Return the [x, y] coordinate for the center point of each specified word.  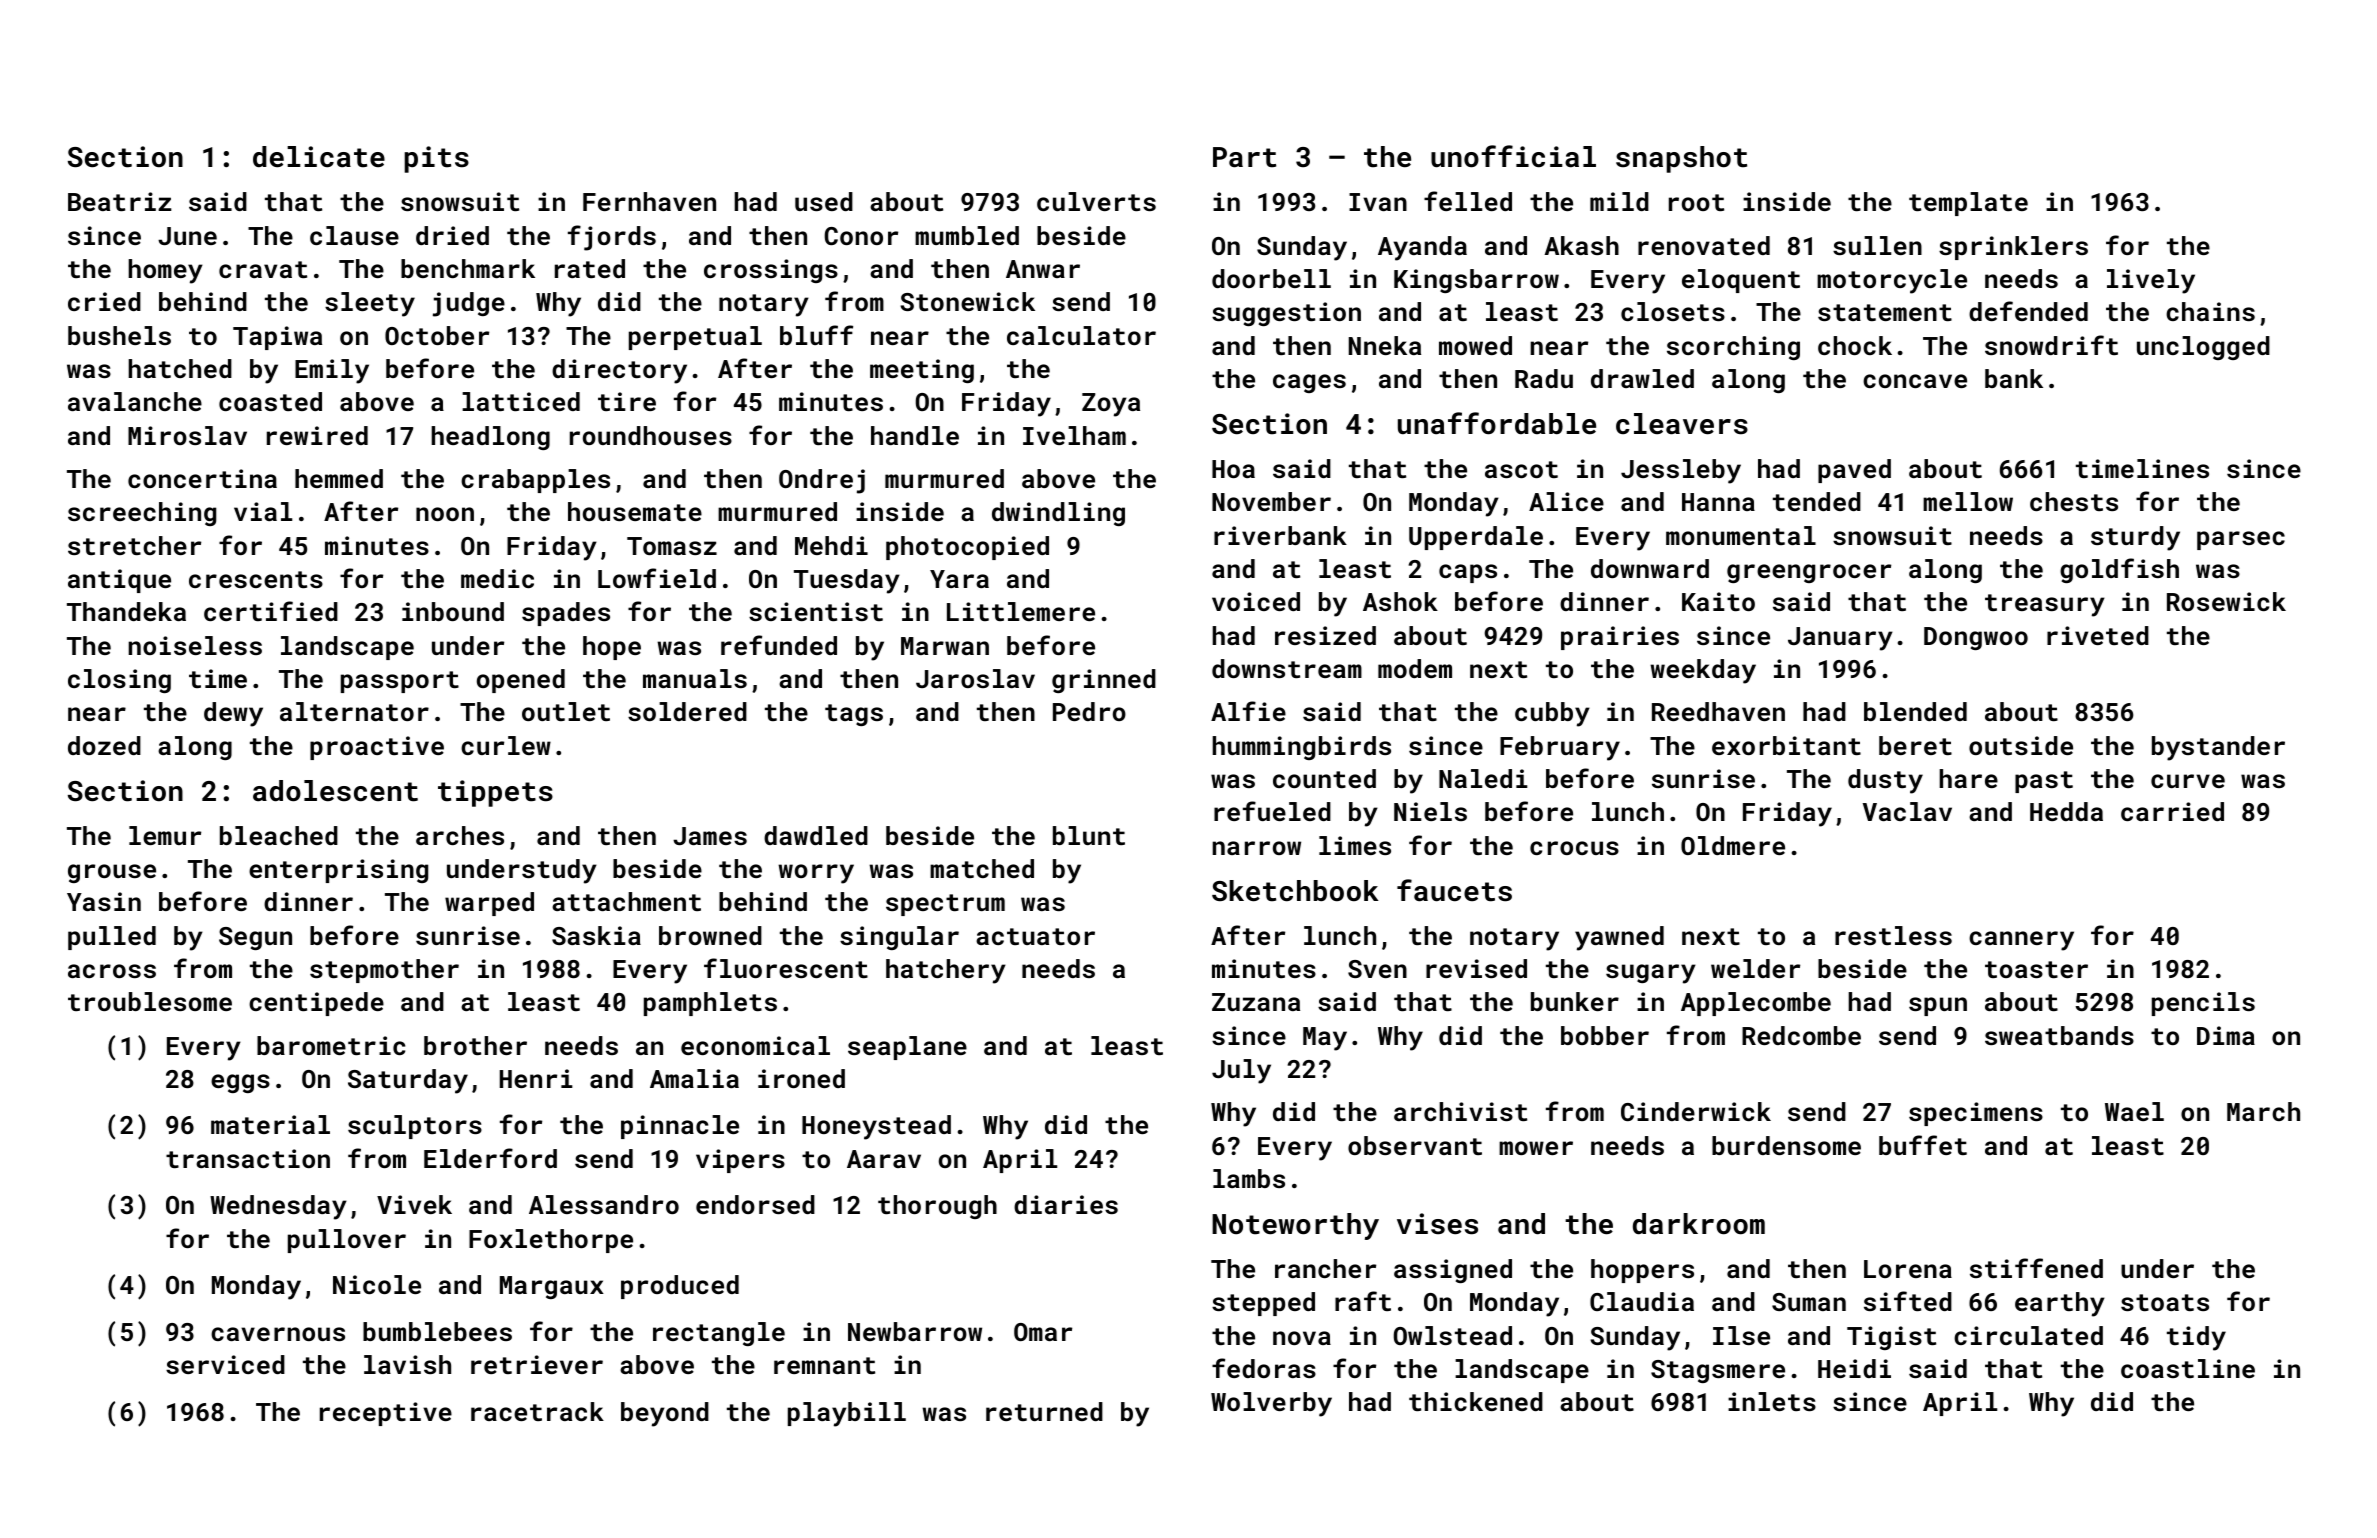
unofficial [1513, 156]
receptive [386, 1414]
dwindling [1058, 514]
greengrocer [1809, 573]
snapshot [1681, 159]
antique [119, 581]
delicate [319, 157]
